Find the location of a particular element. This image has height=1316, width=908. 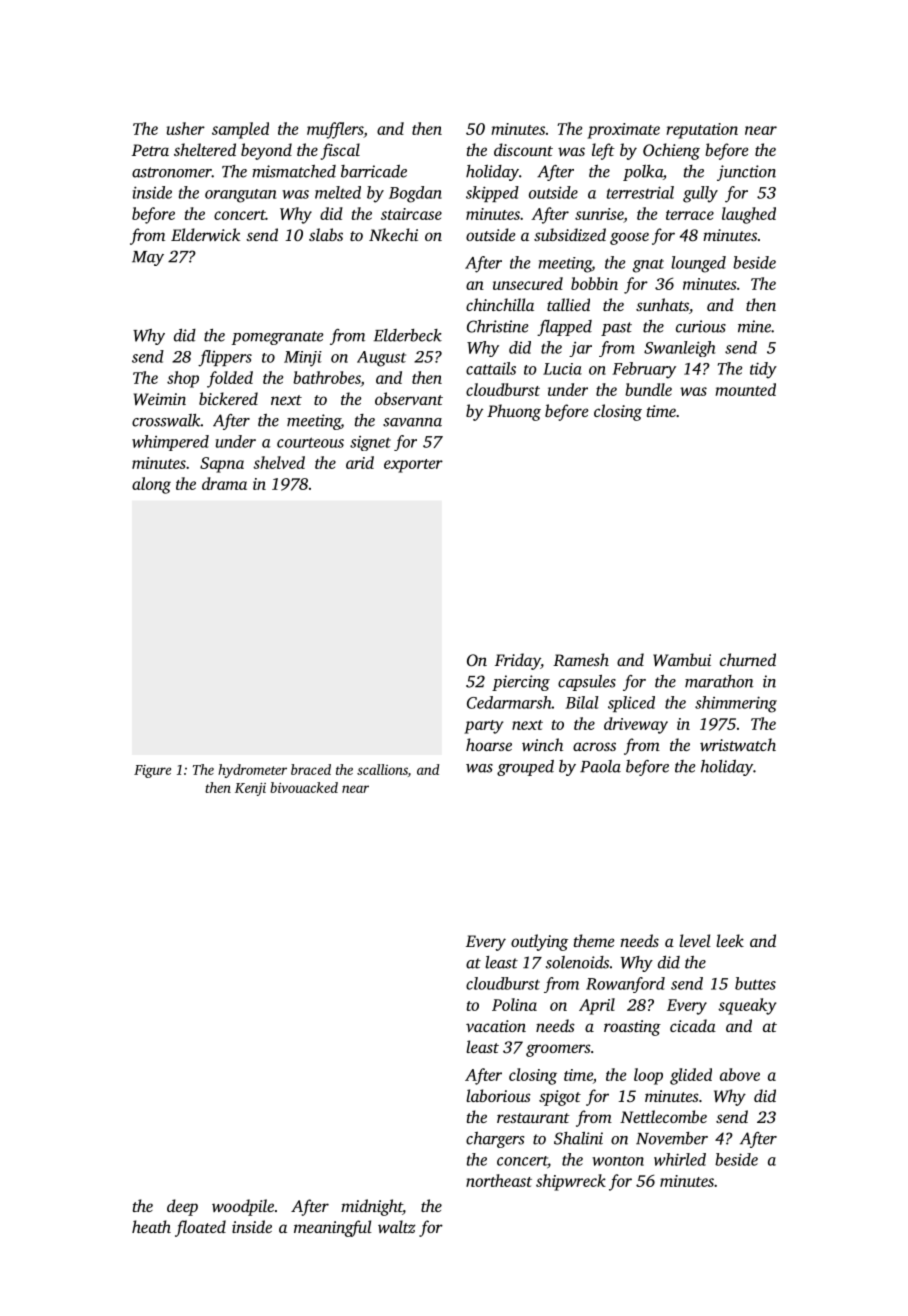

proximate is located at coordinates (623, 131).
